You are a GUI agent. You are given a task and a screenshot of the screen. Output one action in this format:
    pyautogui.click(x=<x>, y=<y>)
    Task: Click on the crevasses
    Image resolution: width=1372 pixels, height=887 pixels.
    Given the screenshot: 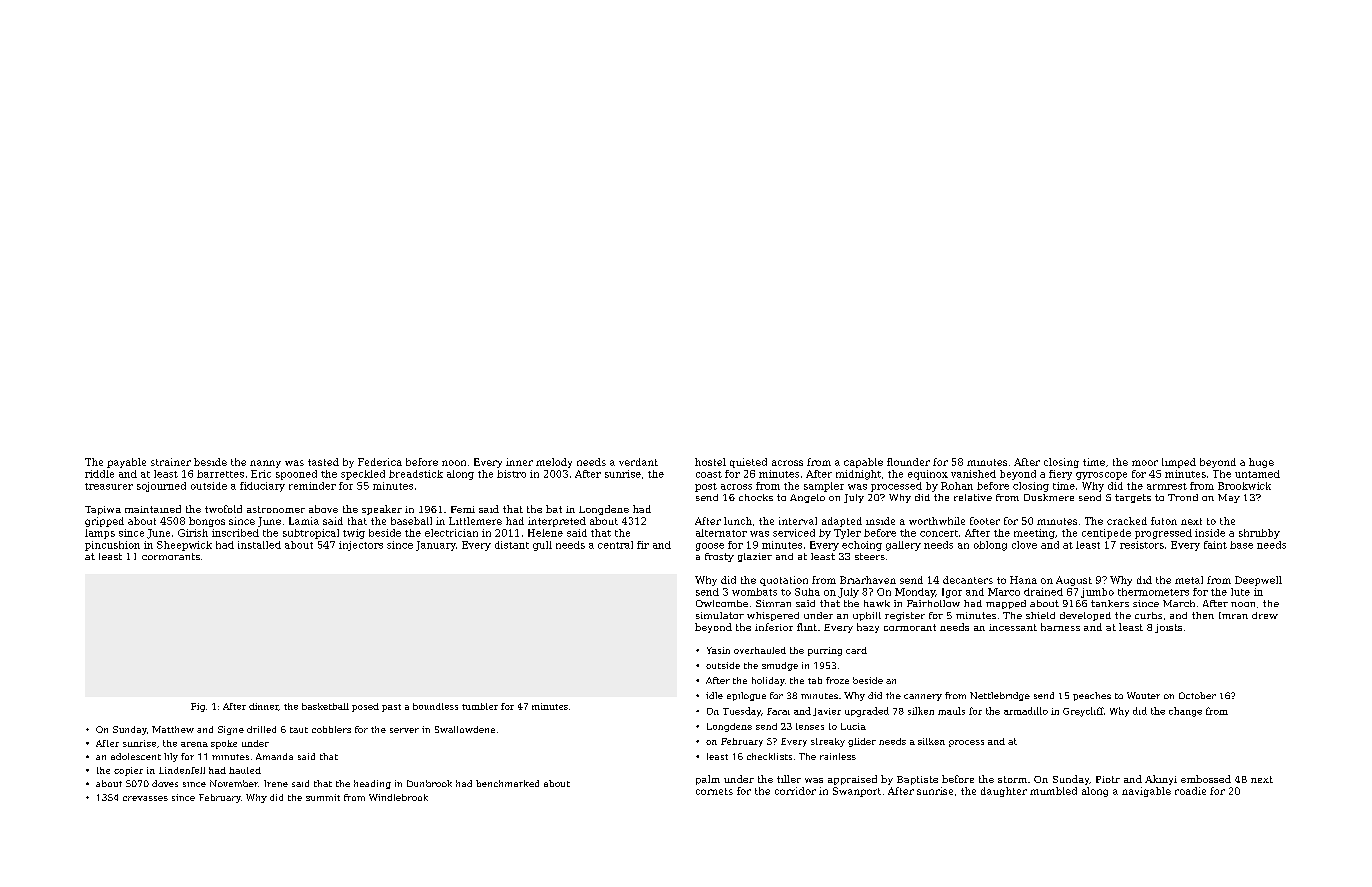 What is the action you would take?
    pyautogui.click(x=145, y=798)
